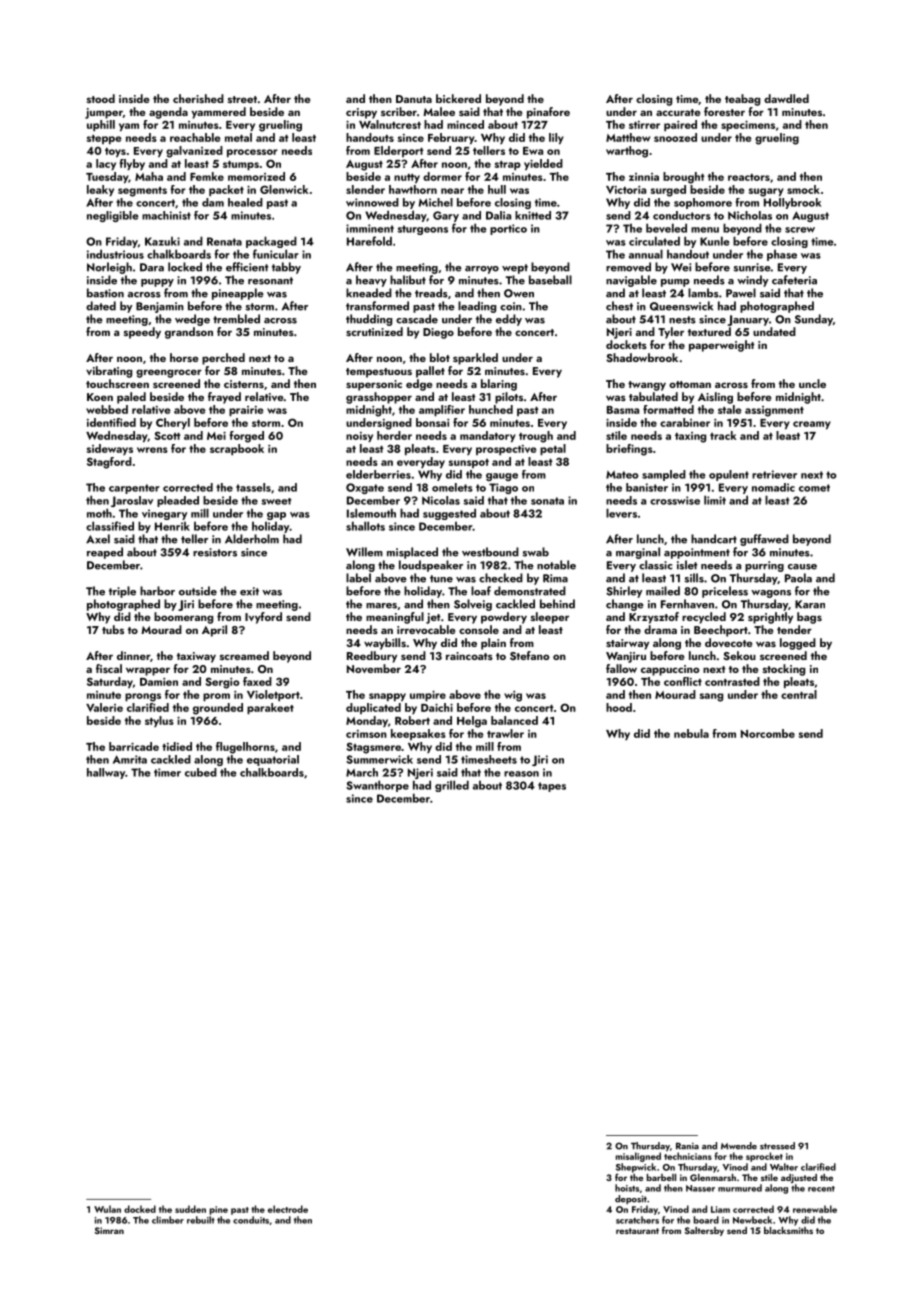  I want to click on bickered, so click(458, 98).
